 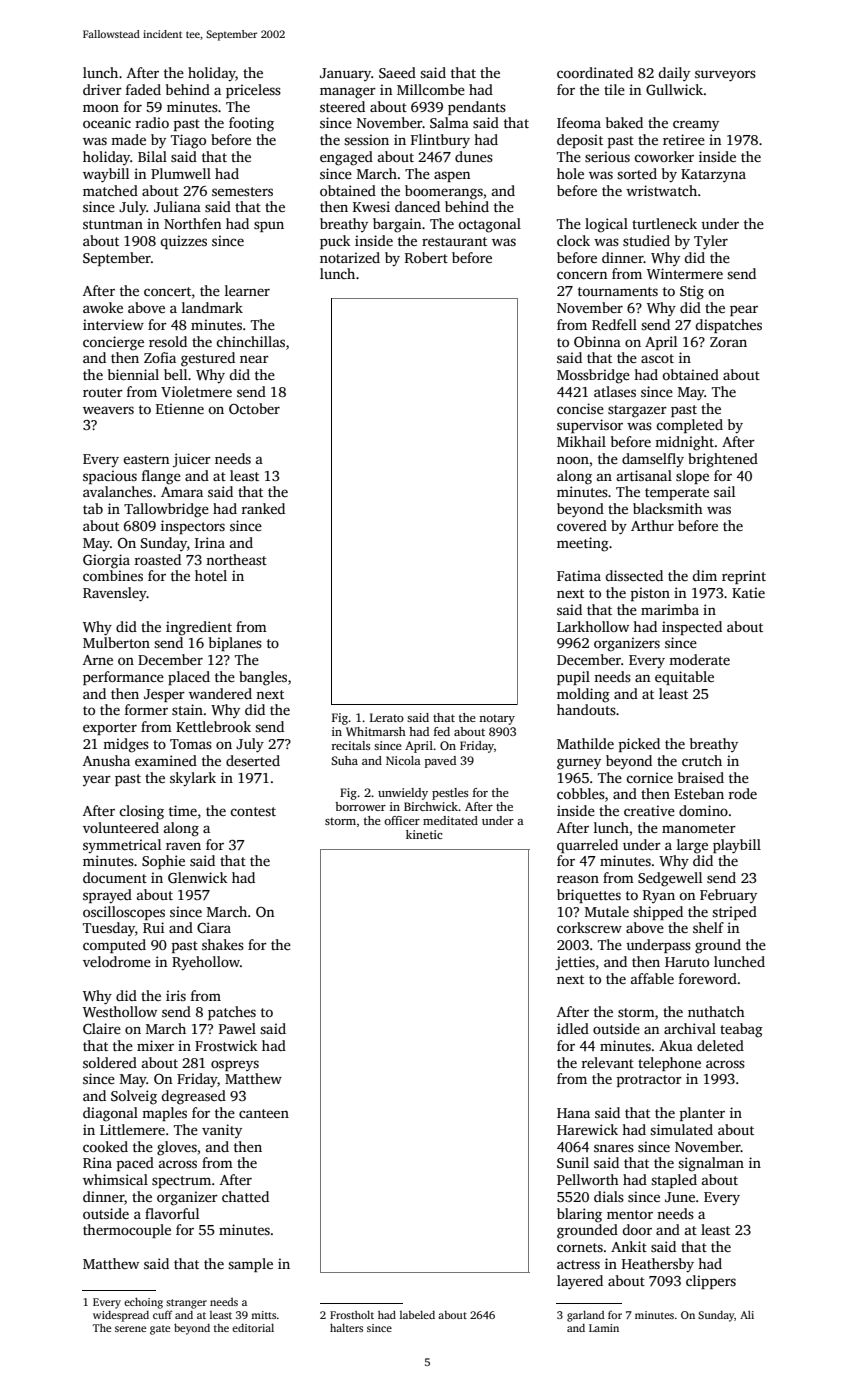 What do you see at coordinates (692, 846) in the page?
I see `large` at bounding box center [692, 846].
